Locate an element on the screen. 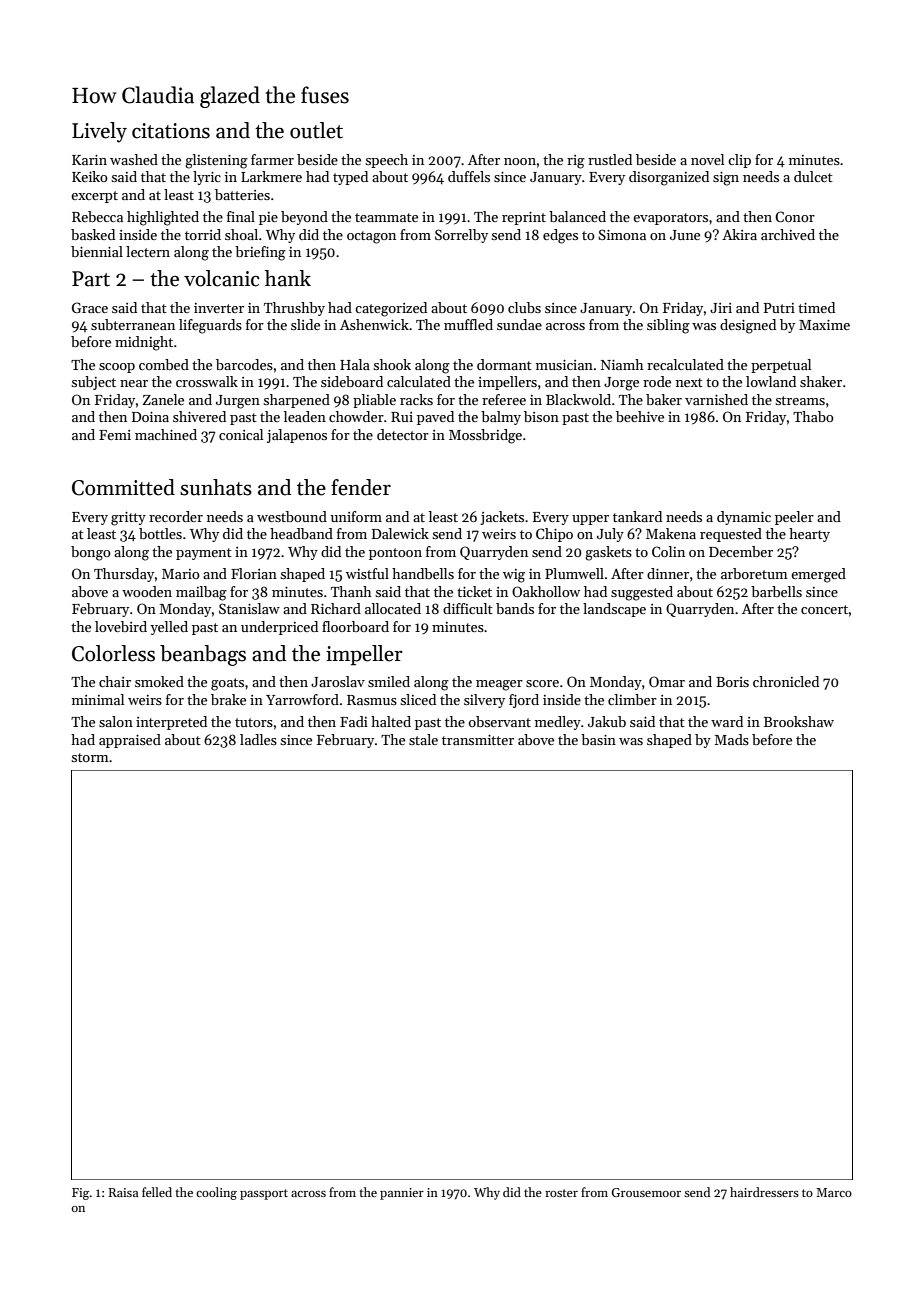 This screenshot has height=1308, width=924. Marco is located at coordinates (834, 1192).
